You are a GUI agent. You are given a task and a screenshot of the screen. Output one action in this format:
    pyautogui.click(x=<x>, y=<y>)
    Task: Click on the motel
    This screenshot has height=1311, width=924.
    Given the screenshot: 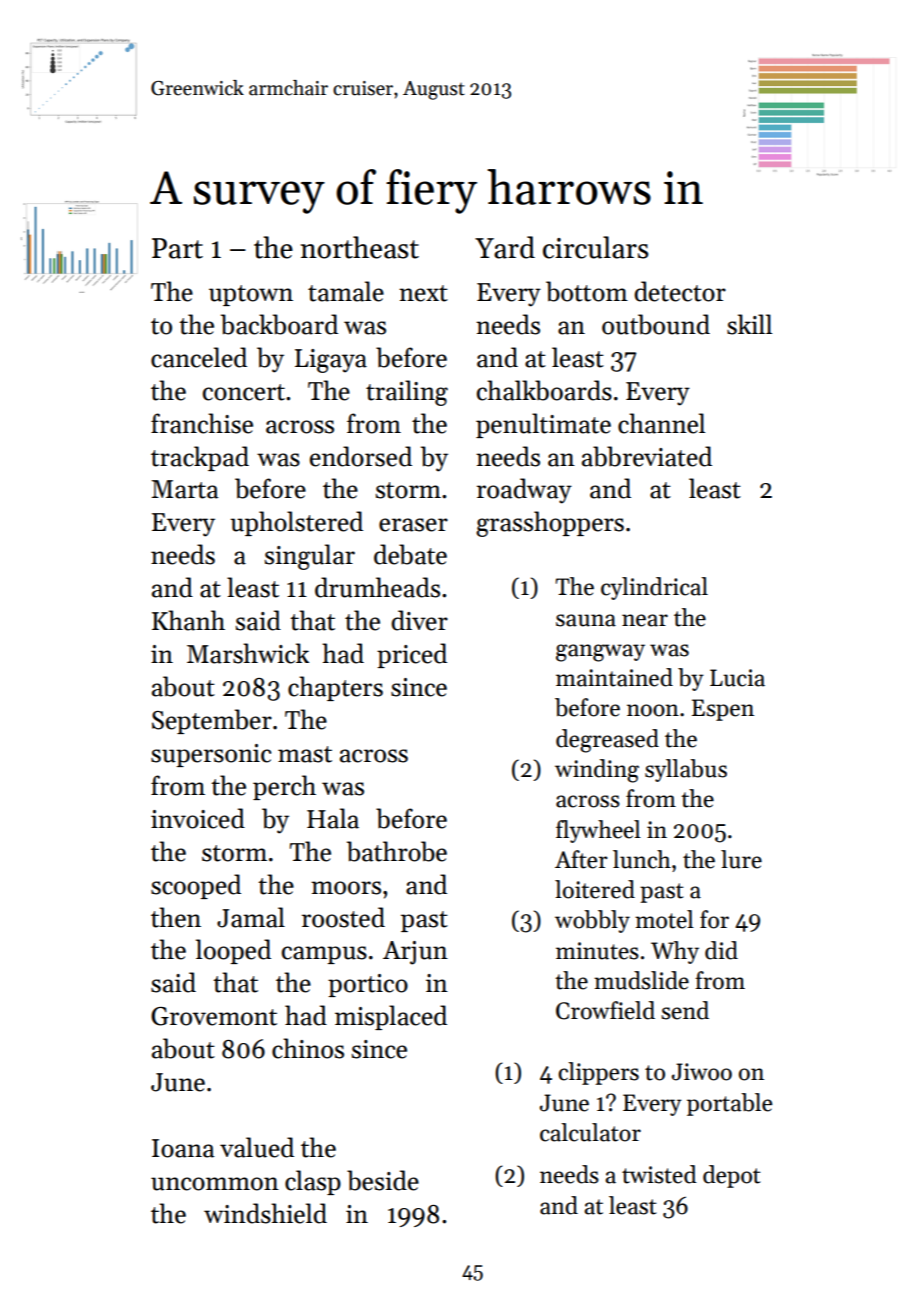 What is the action you would take?
    pyautogui.click(x=664, y=919)
